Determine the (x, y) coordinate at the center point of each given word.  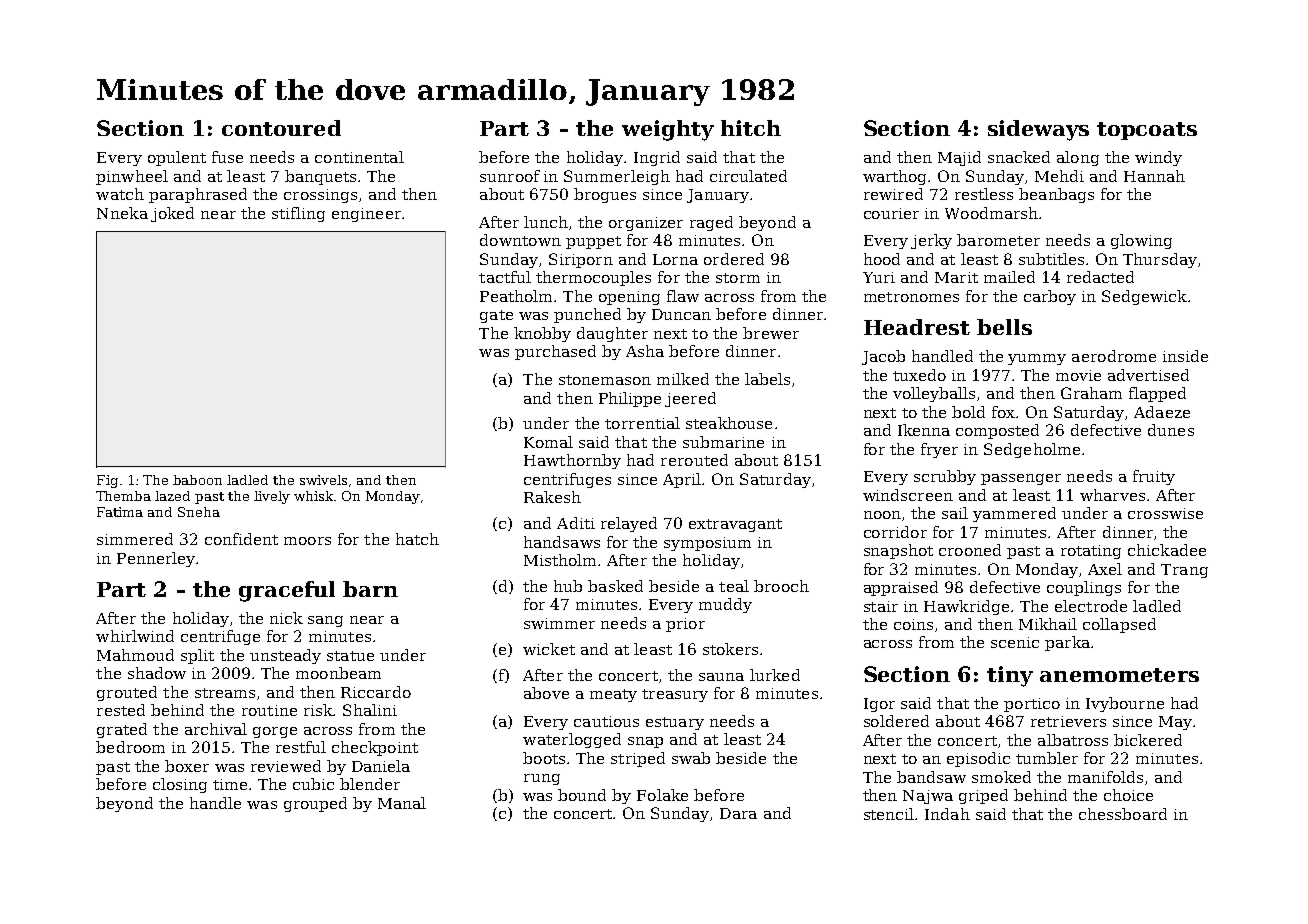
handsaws (562, 542)
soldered (896, 721)
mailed (1009, 277)
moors (307, 541)
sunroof (510, 176)
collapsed (1119, 625)
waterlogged (572, 740)
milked (683, 379)
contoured (281, 128)
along (1078, 158)
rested (121, 710)
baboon (197, 480)
